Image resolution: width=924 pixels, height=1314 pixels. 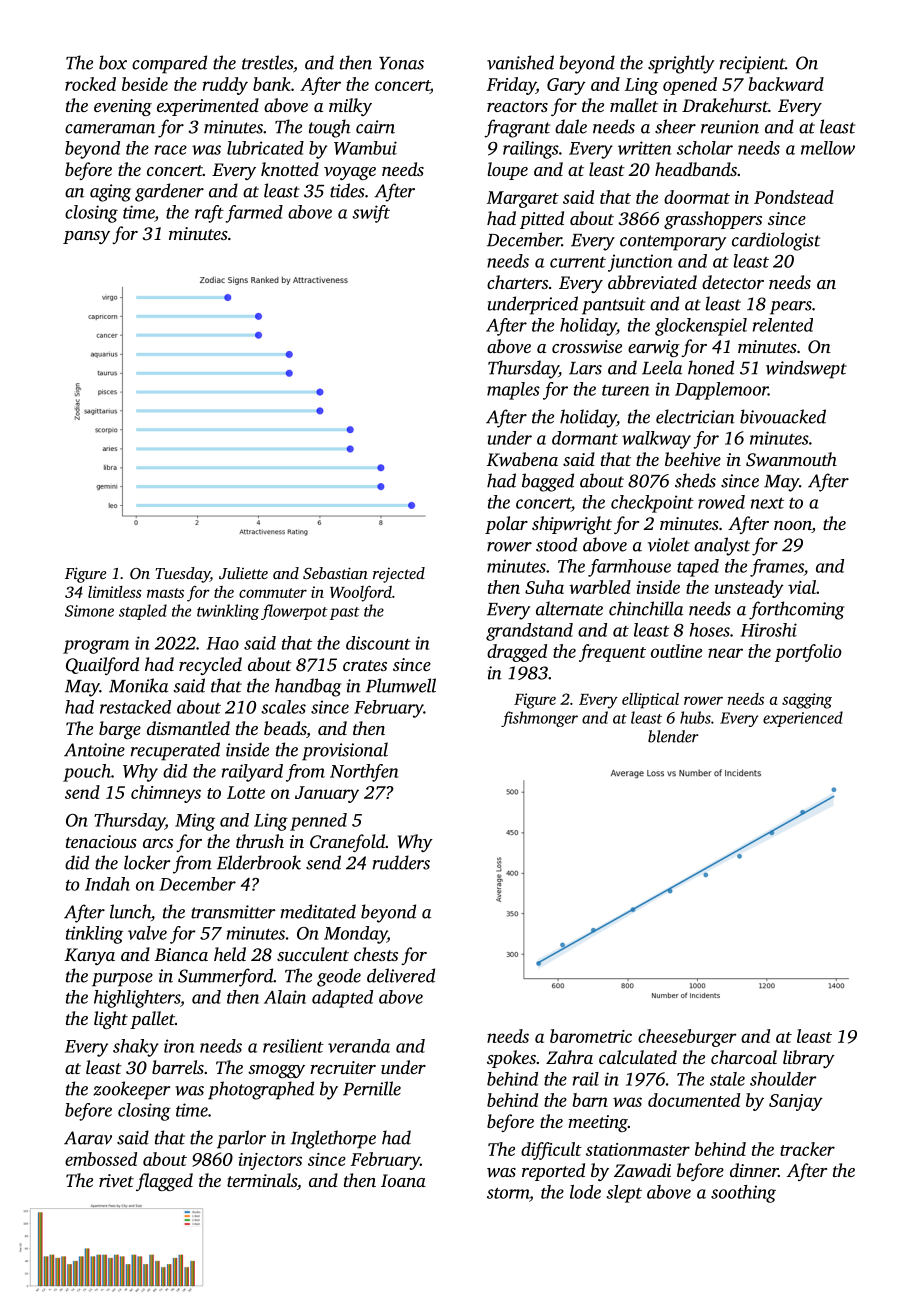 What do you see at coordinates (520, 62) in the screenshot?
I see `vanished` at bounding box center [520, 62].
